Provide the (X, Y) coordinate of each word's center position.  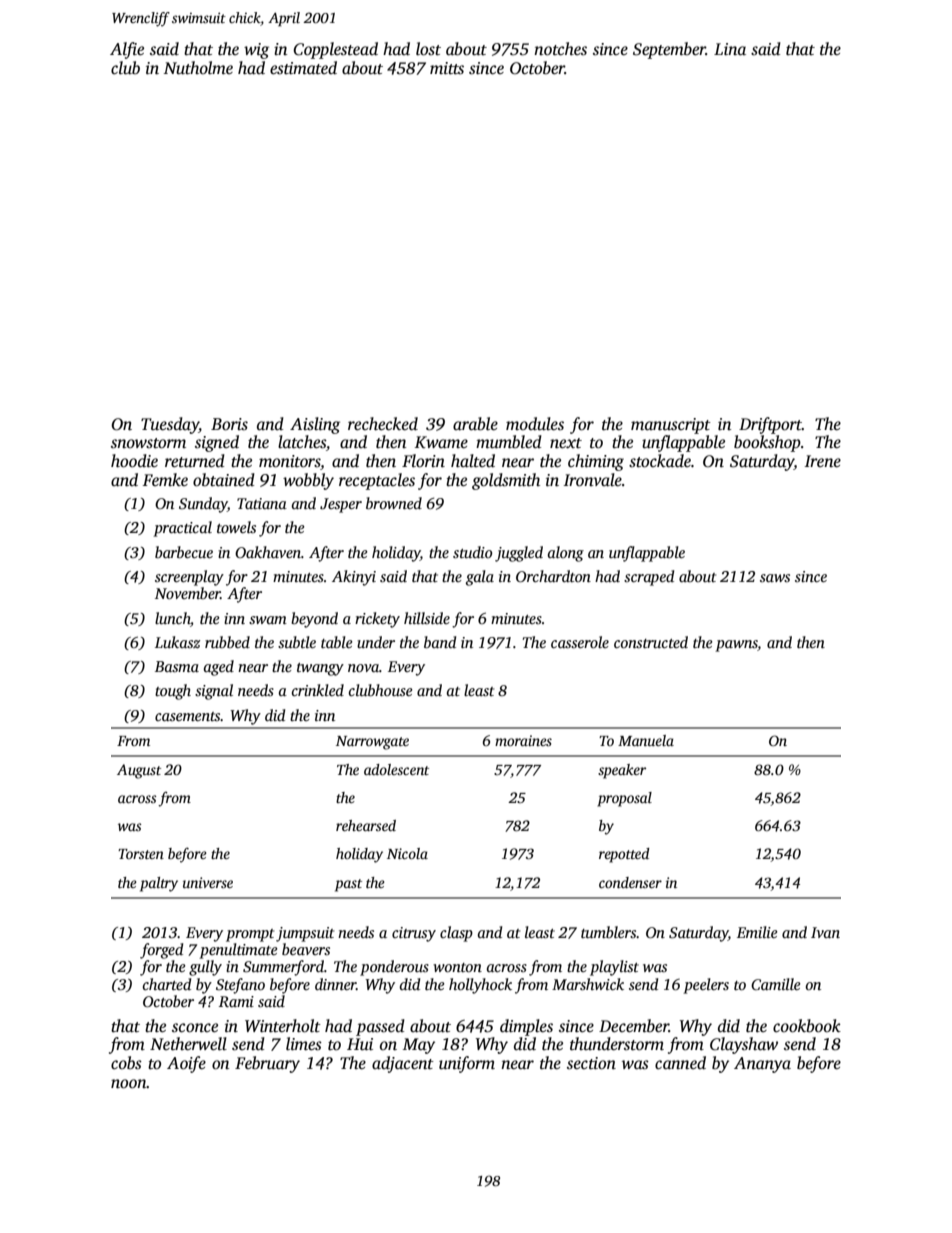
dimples (526, 1027)
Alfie (127, 50)
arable (475, 424)
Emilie (757, 932)
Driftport (770, 425)
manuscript (671, 426)
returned (195, 461)
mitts (447, 68)
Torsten (141, 854)
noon (129, 1084)
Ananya (762, 1065)
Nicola (407, 853)
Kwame (441, 442)
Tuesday (170, 425)
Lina (730, 49)
